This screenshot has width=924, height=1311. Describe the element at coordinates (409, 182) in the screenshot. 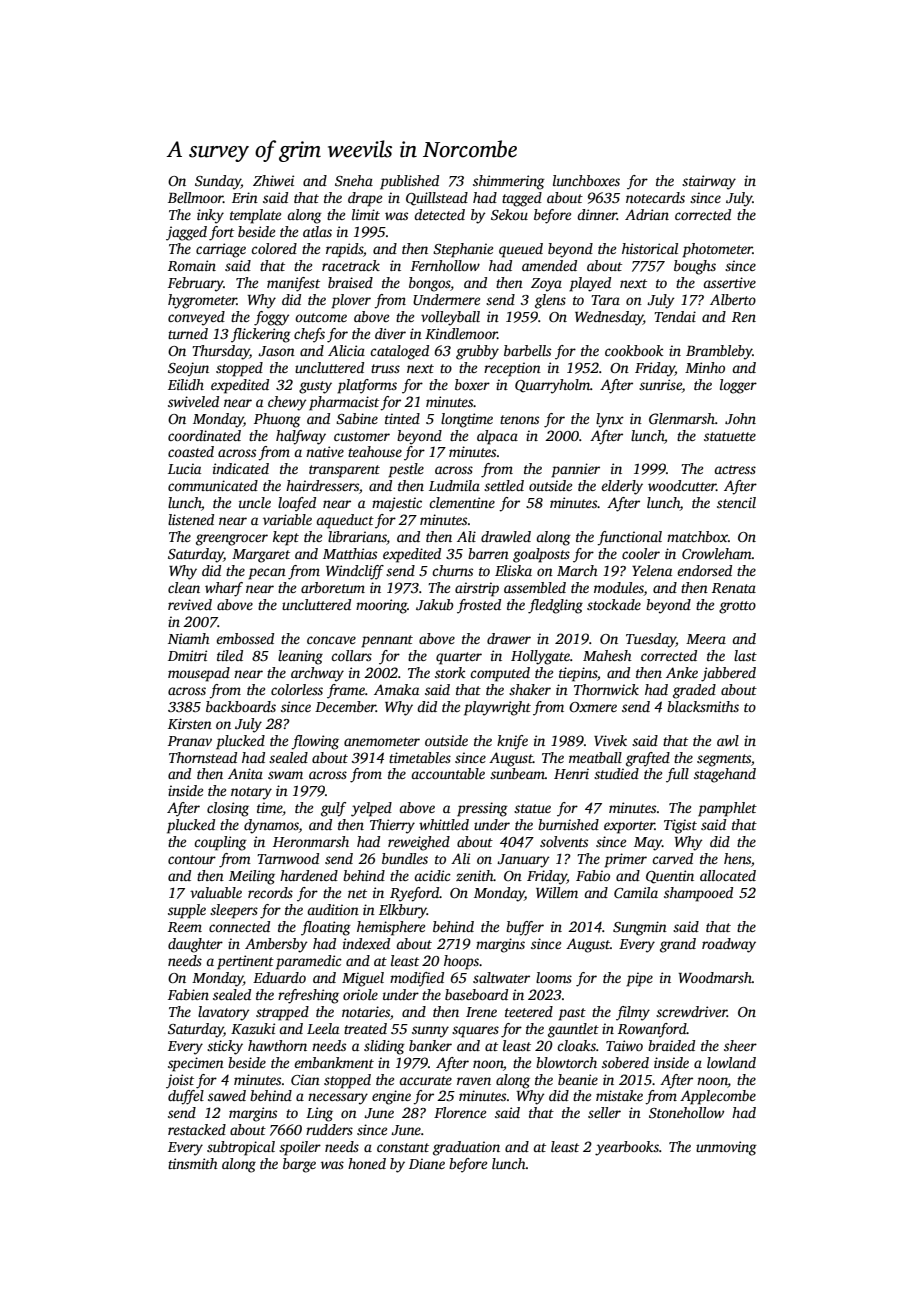

I see `published` at that location.
